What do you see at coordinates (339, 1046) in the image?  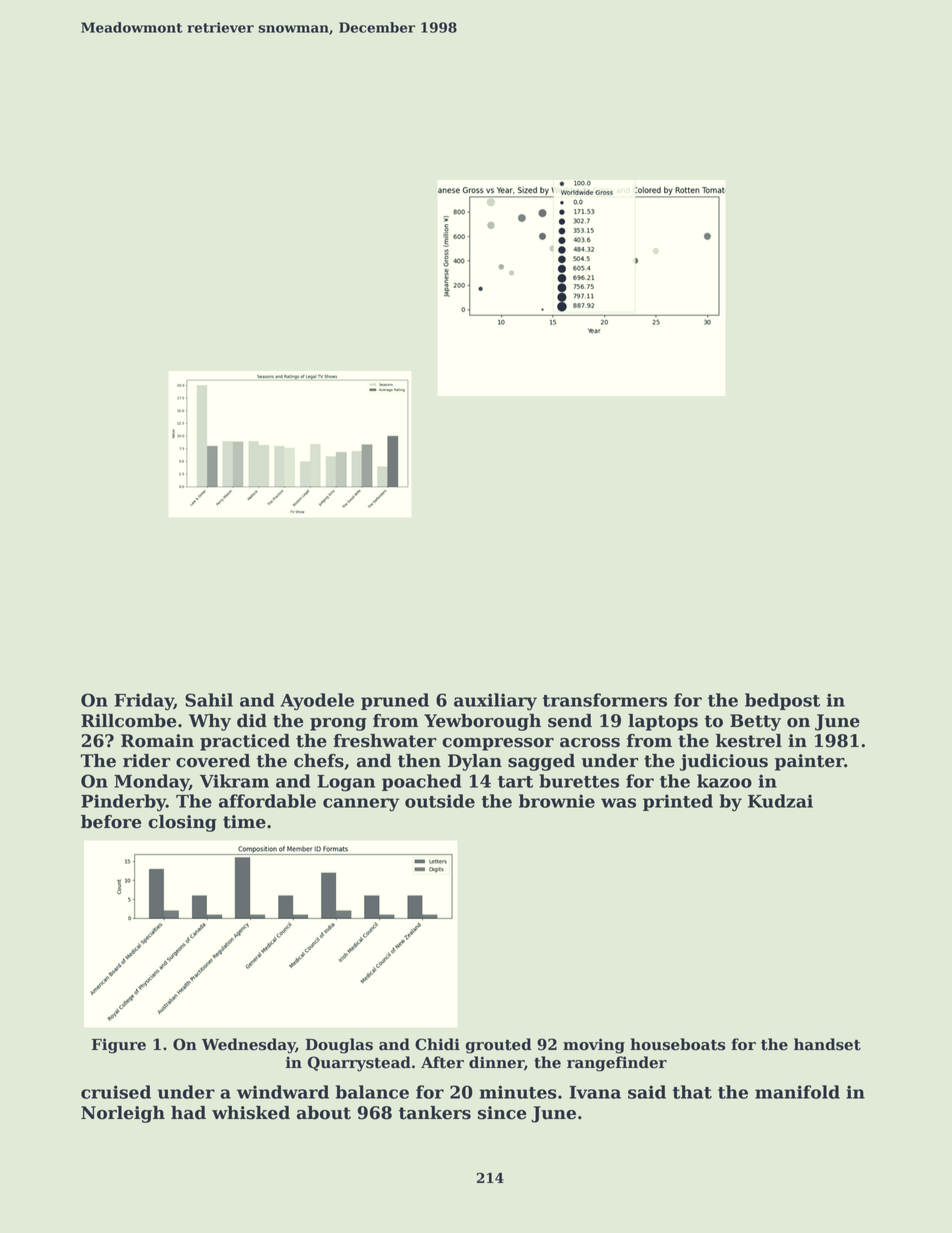 I see `Douglas` at bounding box center [339, 1046].
